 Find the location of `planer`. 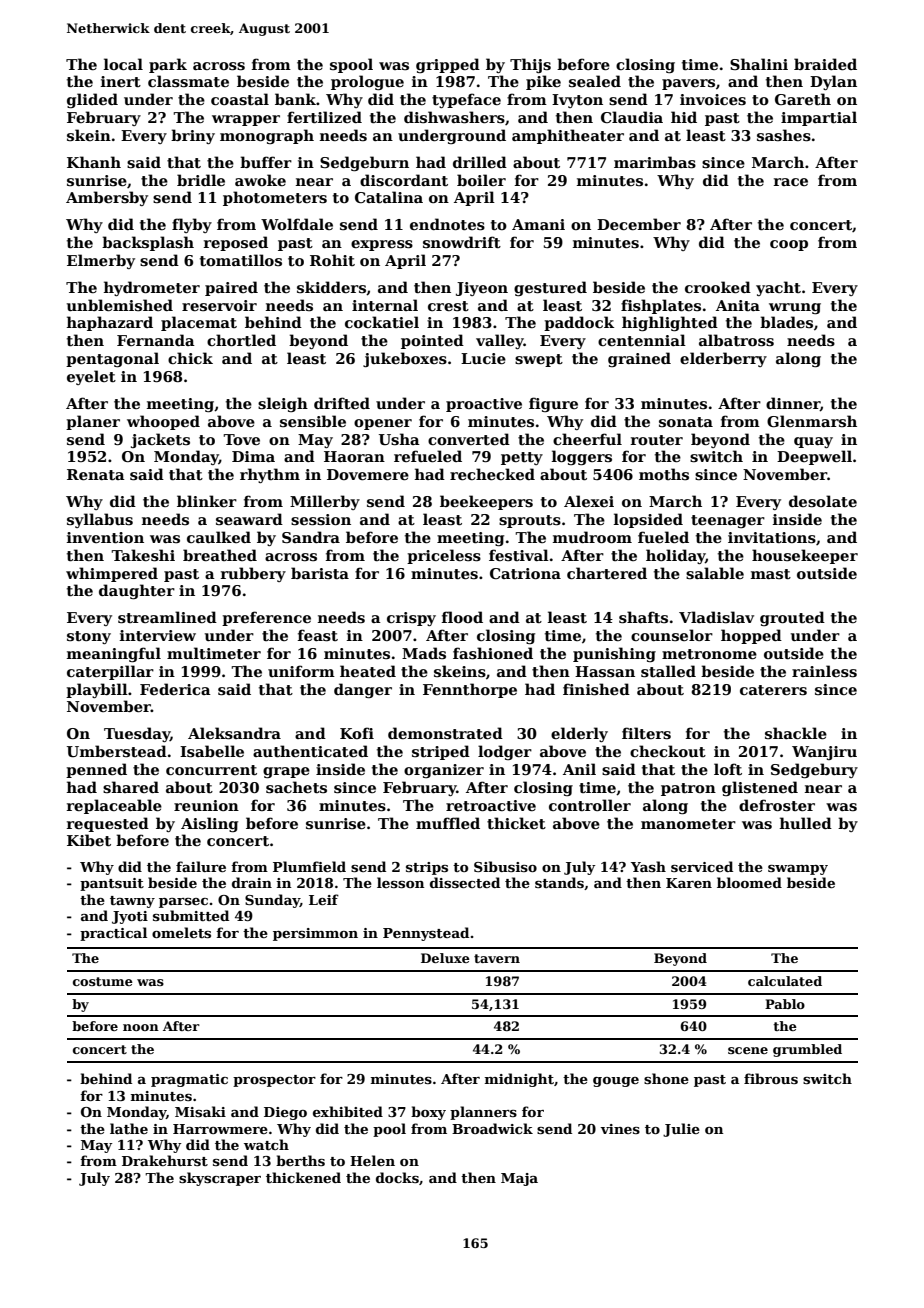

planer is located at coordinates (93, 422).
